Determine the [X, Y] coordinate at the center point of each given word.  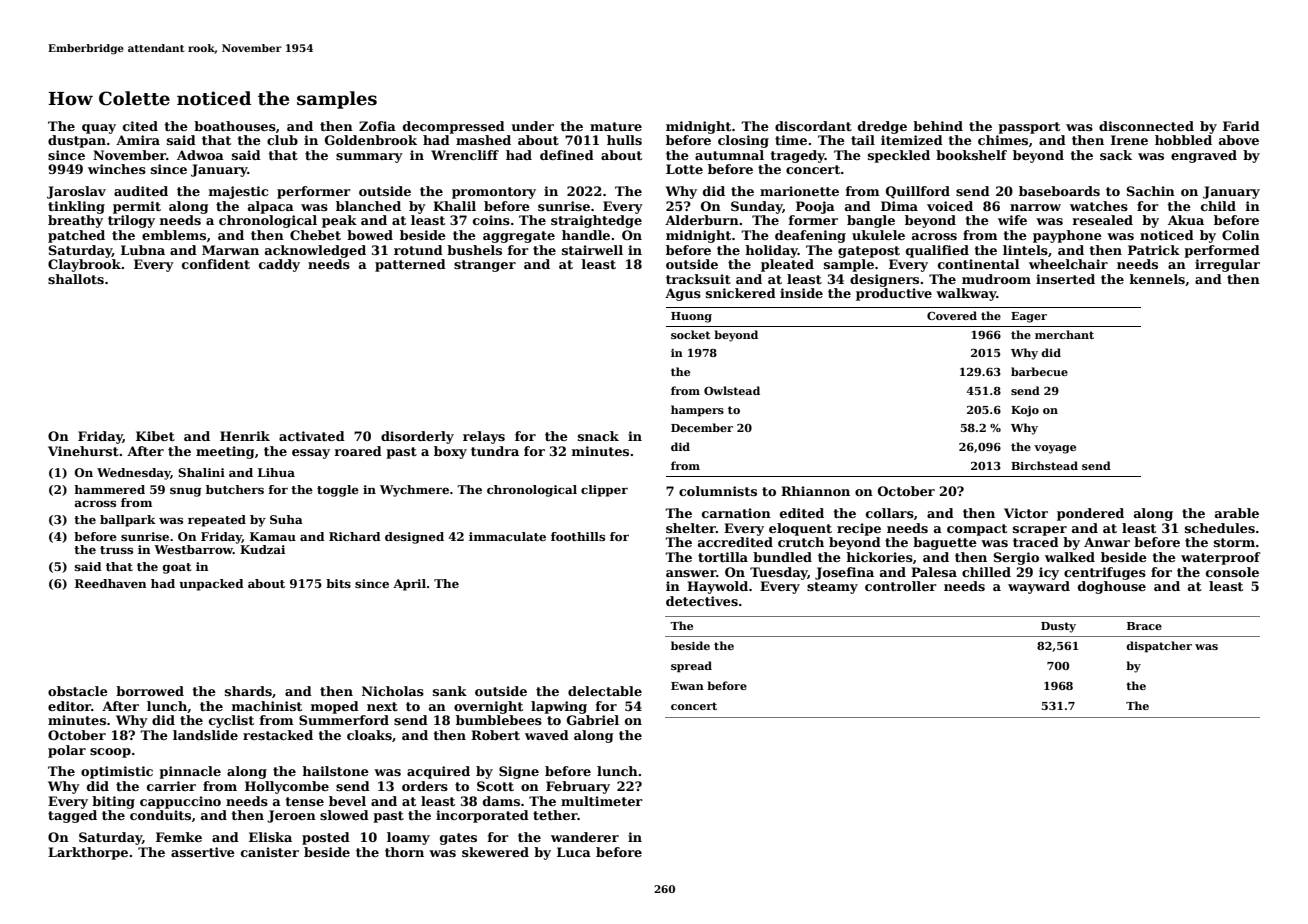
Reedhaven [111, 583]
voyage [1055, 449]
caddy [279, 265]
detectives [702, 601]
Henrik [245, 436]
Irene [1129, 140]
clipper [604, 491]
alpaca [271, 207]
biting [113, 802]
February [578, 787]
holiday [771, 251]
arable [1237, 513]
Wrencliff [465, 155]
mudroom [996, 279]
